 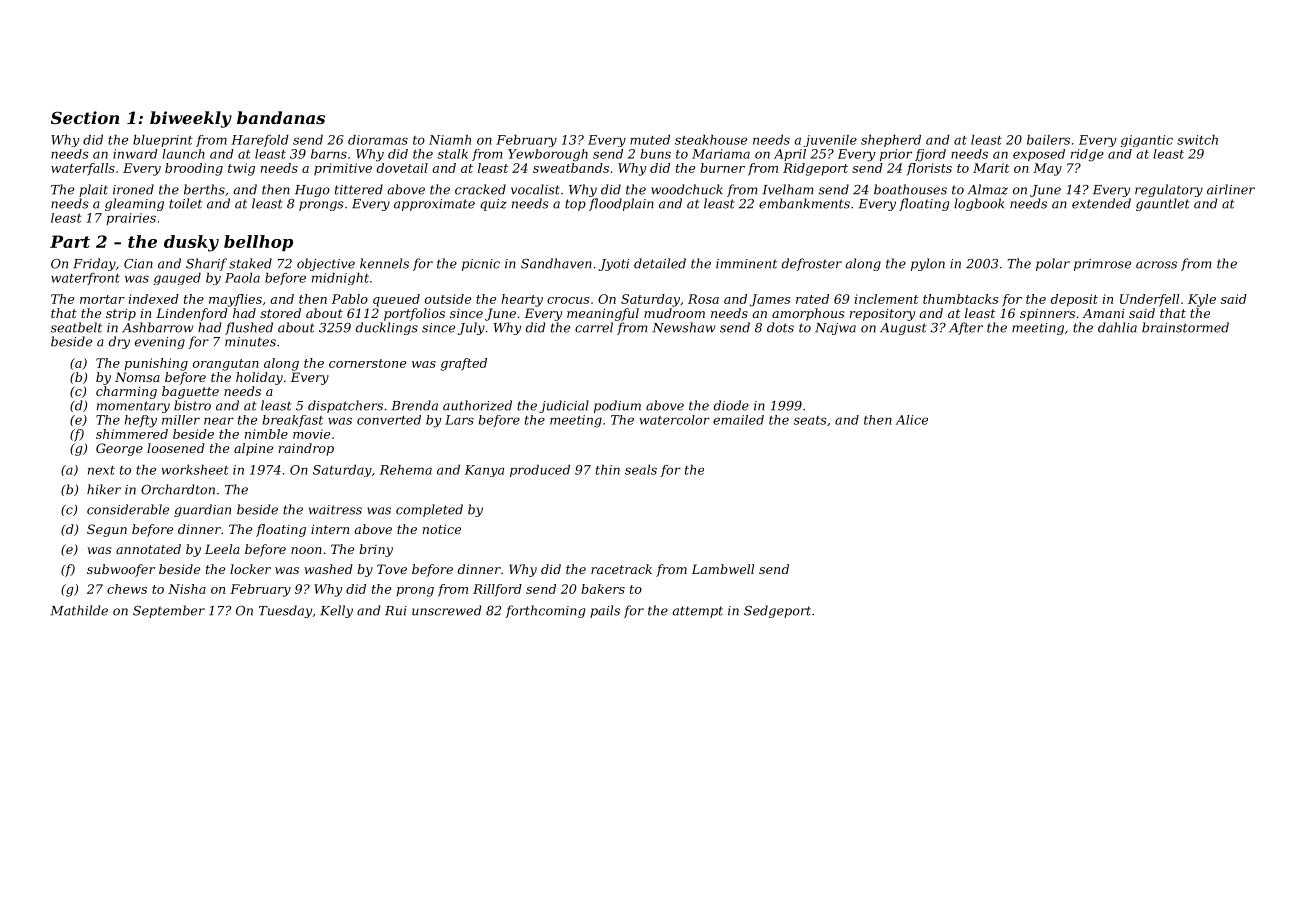 I want to click on thumbtacks, so click(x=960, y=299).
